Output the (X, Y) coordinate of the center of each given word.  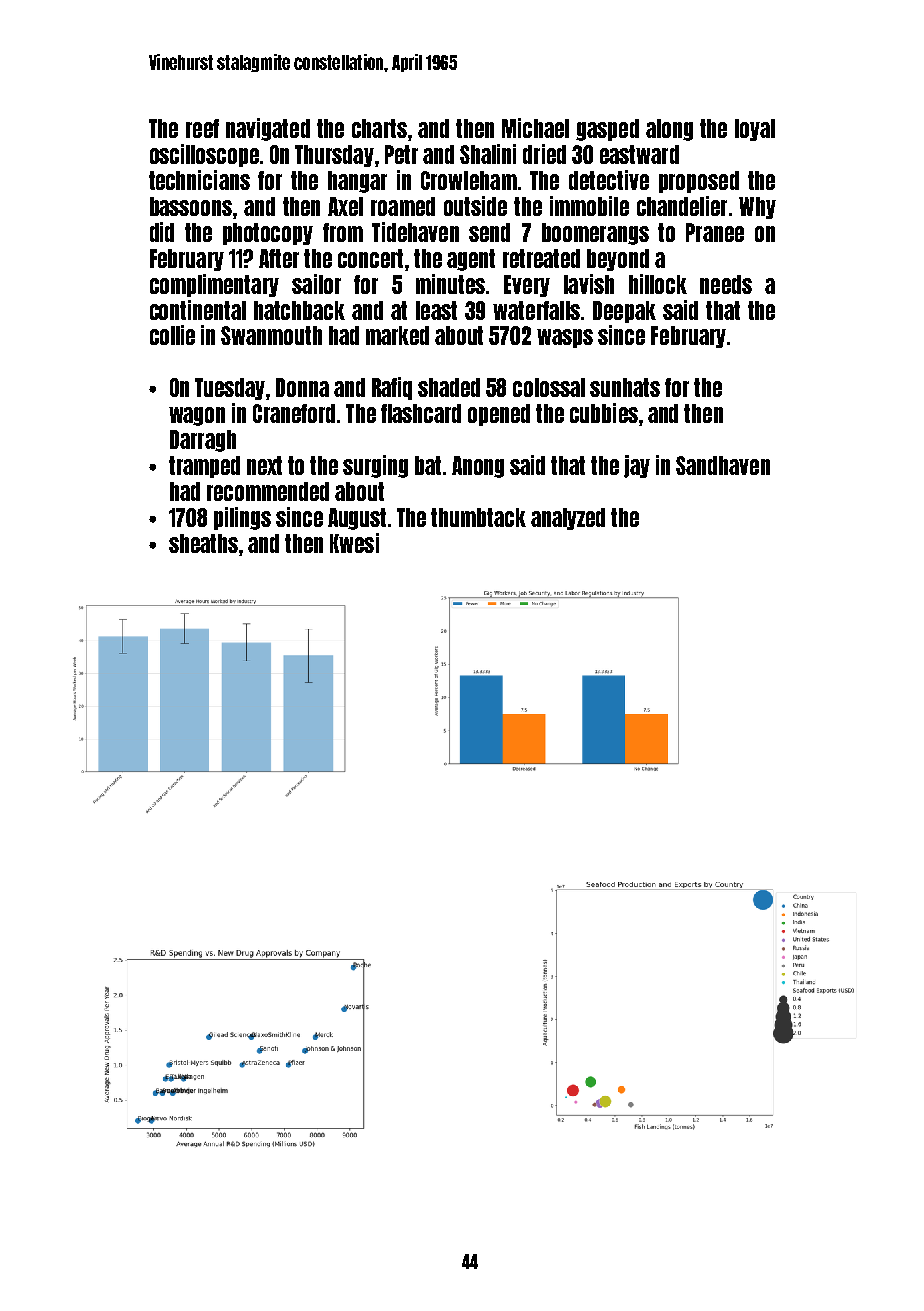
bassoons (191, 206)
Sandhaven (723, 465)
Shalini (488, 154)
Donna (302, 387)
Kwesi (354, 543)
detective (609, 180)
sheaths (203, 543)
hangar (357, 182)
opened (499, 415)
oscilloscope (204, 155)
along (669, 130)
